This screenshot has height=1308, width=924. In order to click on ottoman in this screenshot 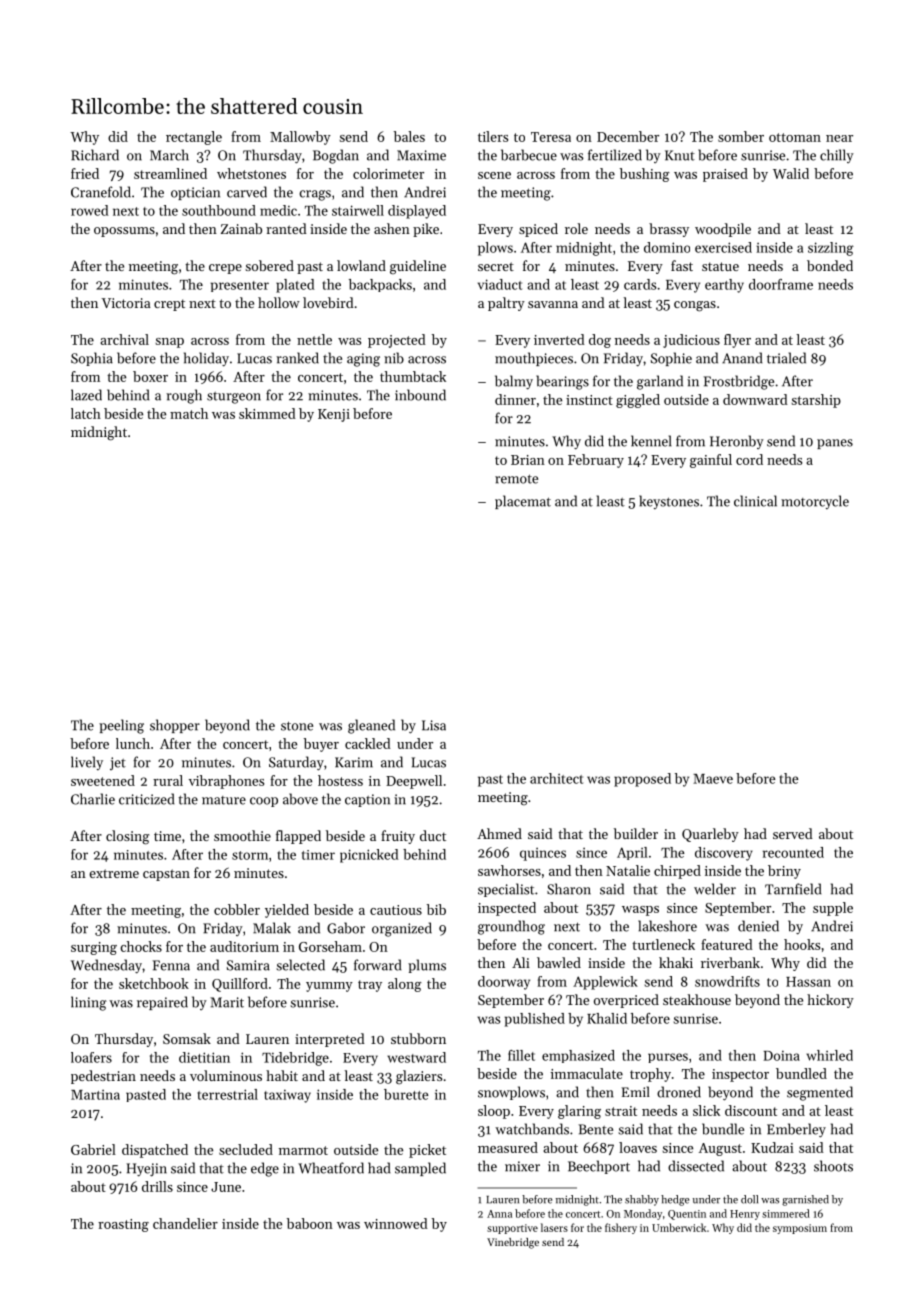, I will do `click(795, 137)`.
